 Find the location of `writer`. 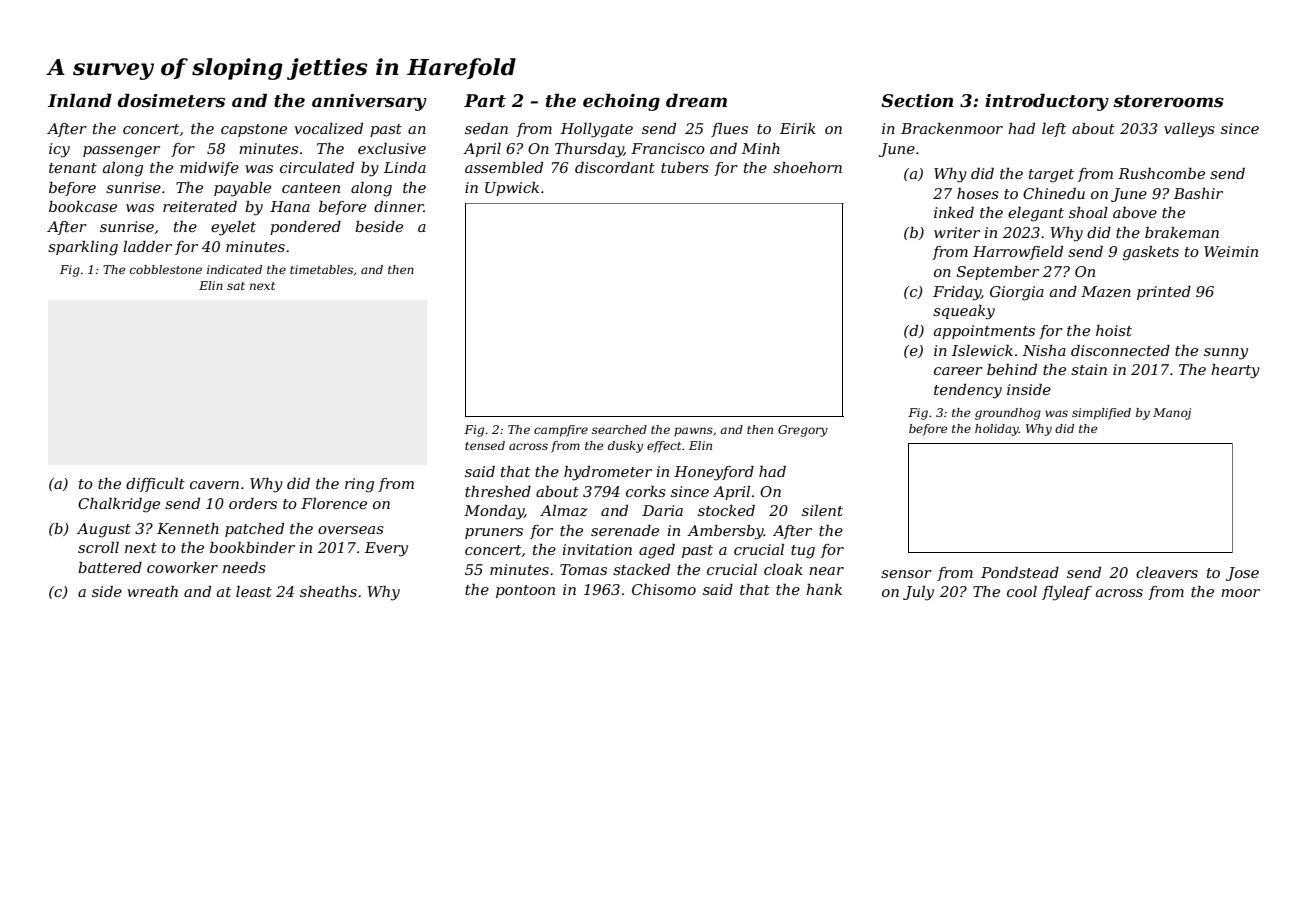

writer is located at coordinates (957, 232).
